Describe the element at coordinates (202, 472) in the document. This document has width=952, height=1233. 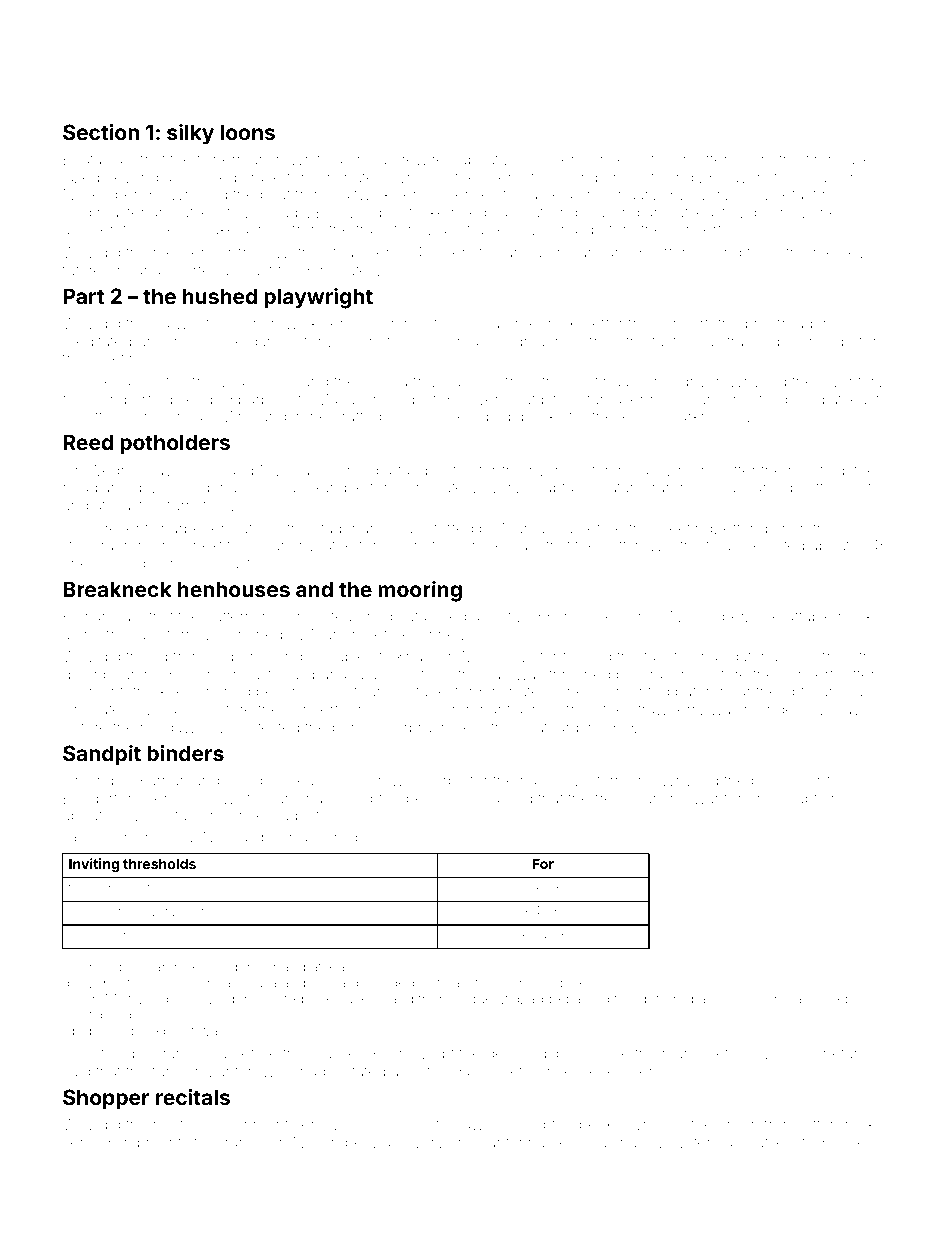
I see `Diego` at that location.
